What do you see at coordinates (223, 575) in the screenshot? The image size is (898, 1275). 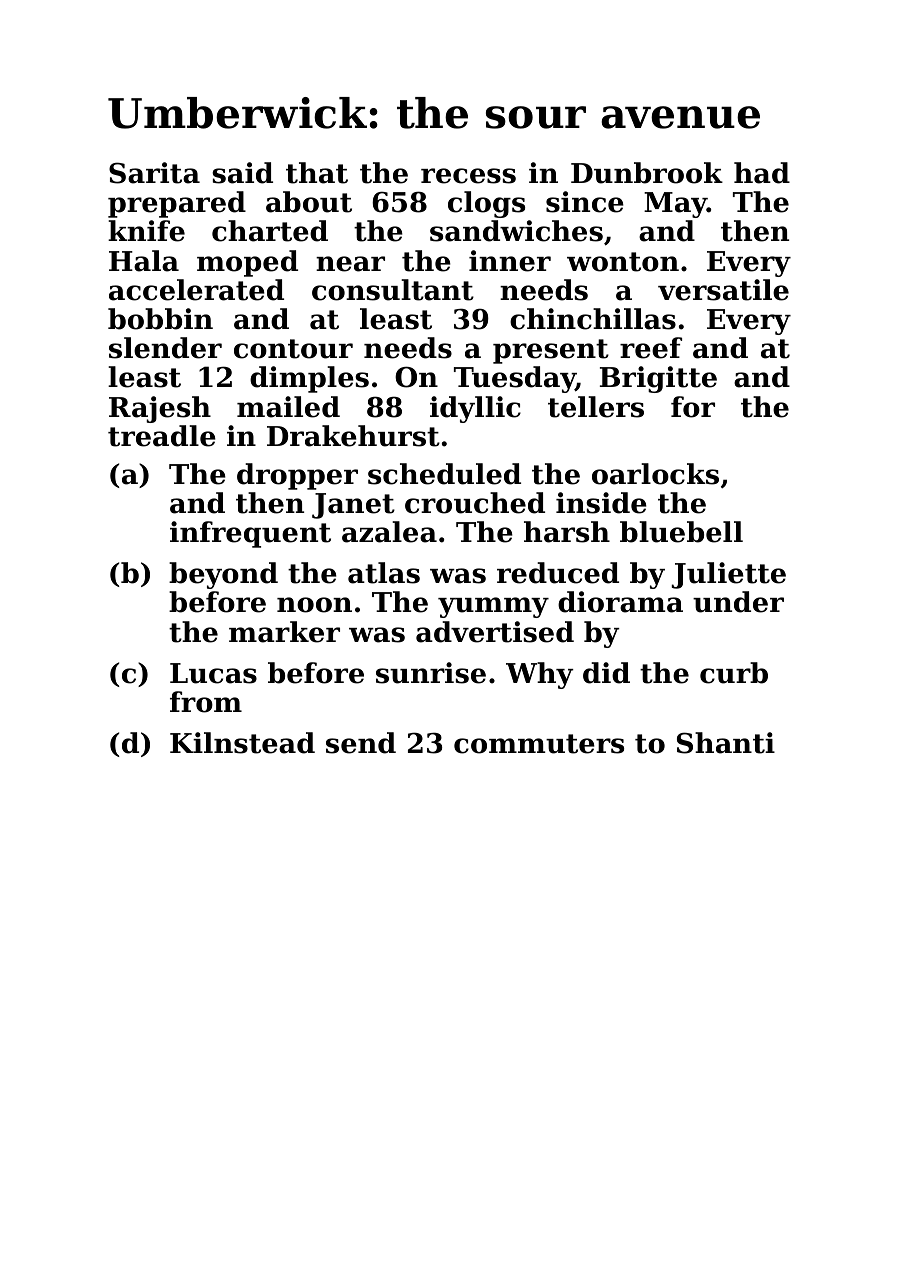 I see `beyond` at bounding box center [223, 575].
